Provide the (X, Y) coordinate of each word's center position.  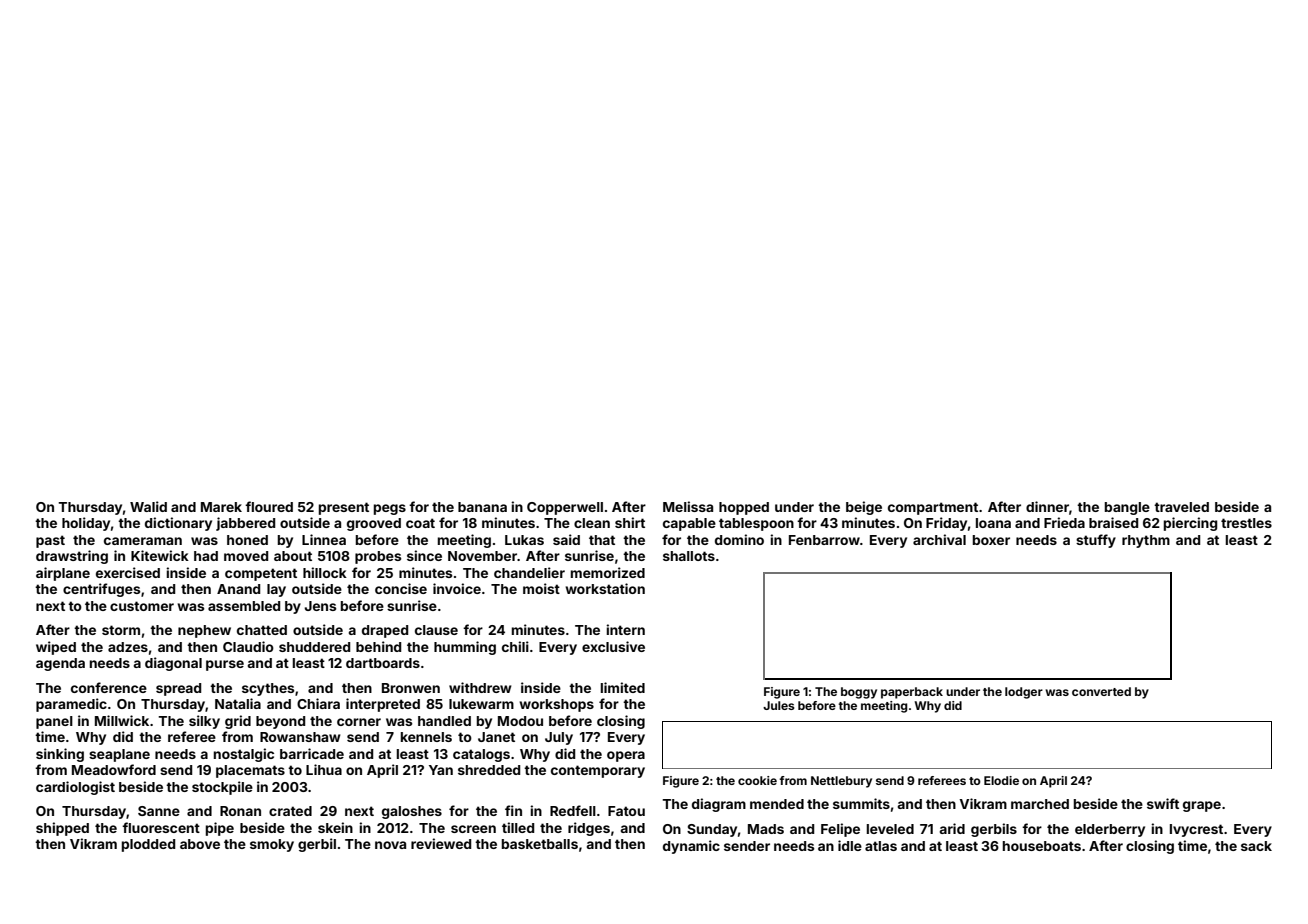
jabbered (245, 524)
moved (246, 556)
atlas (881, 846)
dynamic (691, 847)
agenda (60, 664)
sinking (60, 755)
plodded (148, 845)
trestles (1246, 523)
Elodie (1001, 780)
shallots (689, 556)
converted (1101, 691)
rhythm (1146, 541)
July (559, 738)
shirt (630, 522)
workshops (556, 705)
